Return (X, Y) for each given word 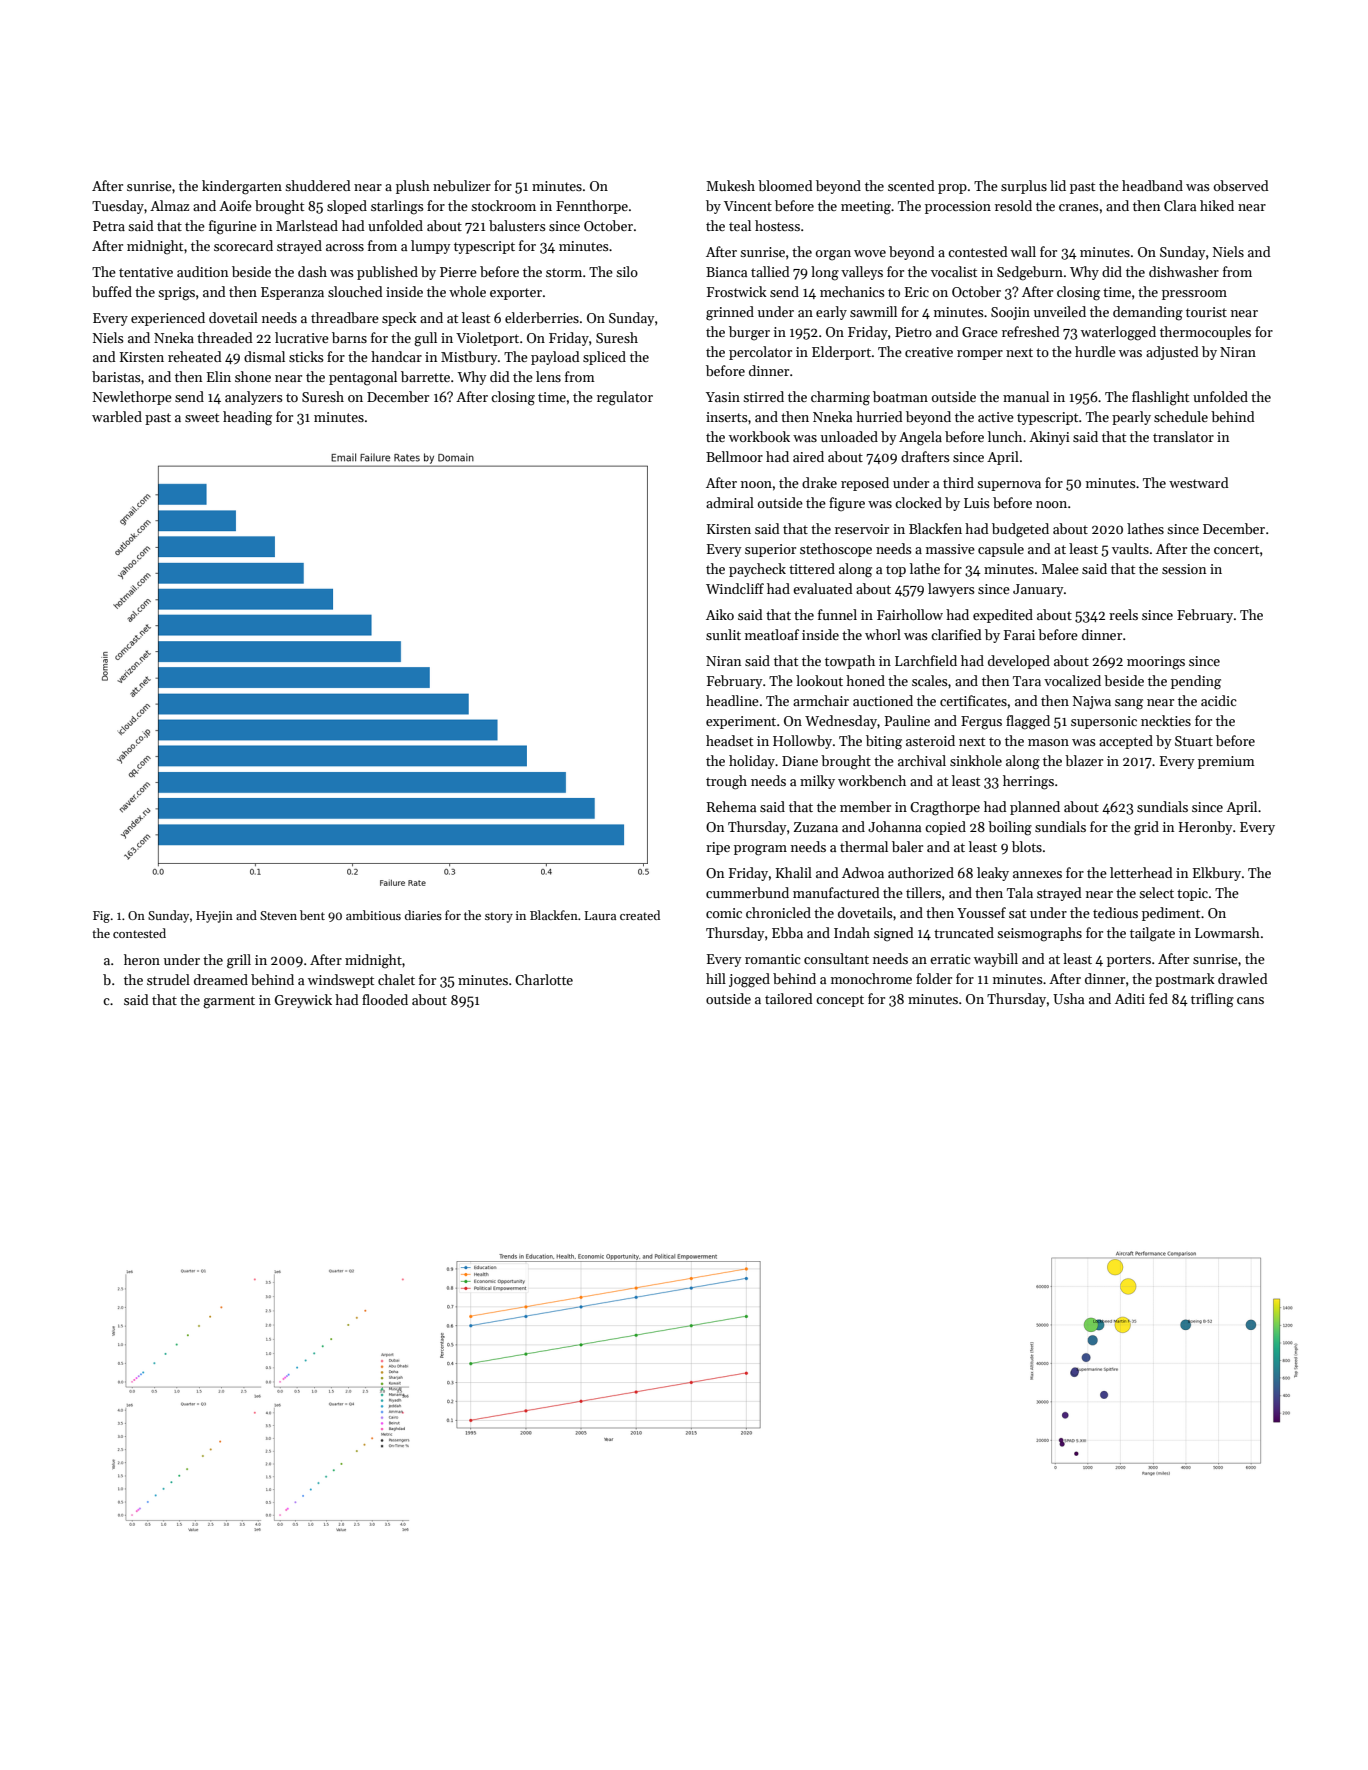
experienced (168, 319)
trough (726, 782)
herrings (1028, 782)
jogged (749, 980)
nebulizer (462, 185)
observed (1241, 185)
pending (1196, 682)
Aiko (720, 614)
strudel (168, 979)
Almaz (169, 205)
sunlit (723, 634)
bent (312, 915)
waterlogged (1118, 333)
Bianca (726, 272)
